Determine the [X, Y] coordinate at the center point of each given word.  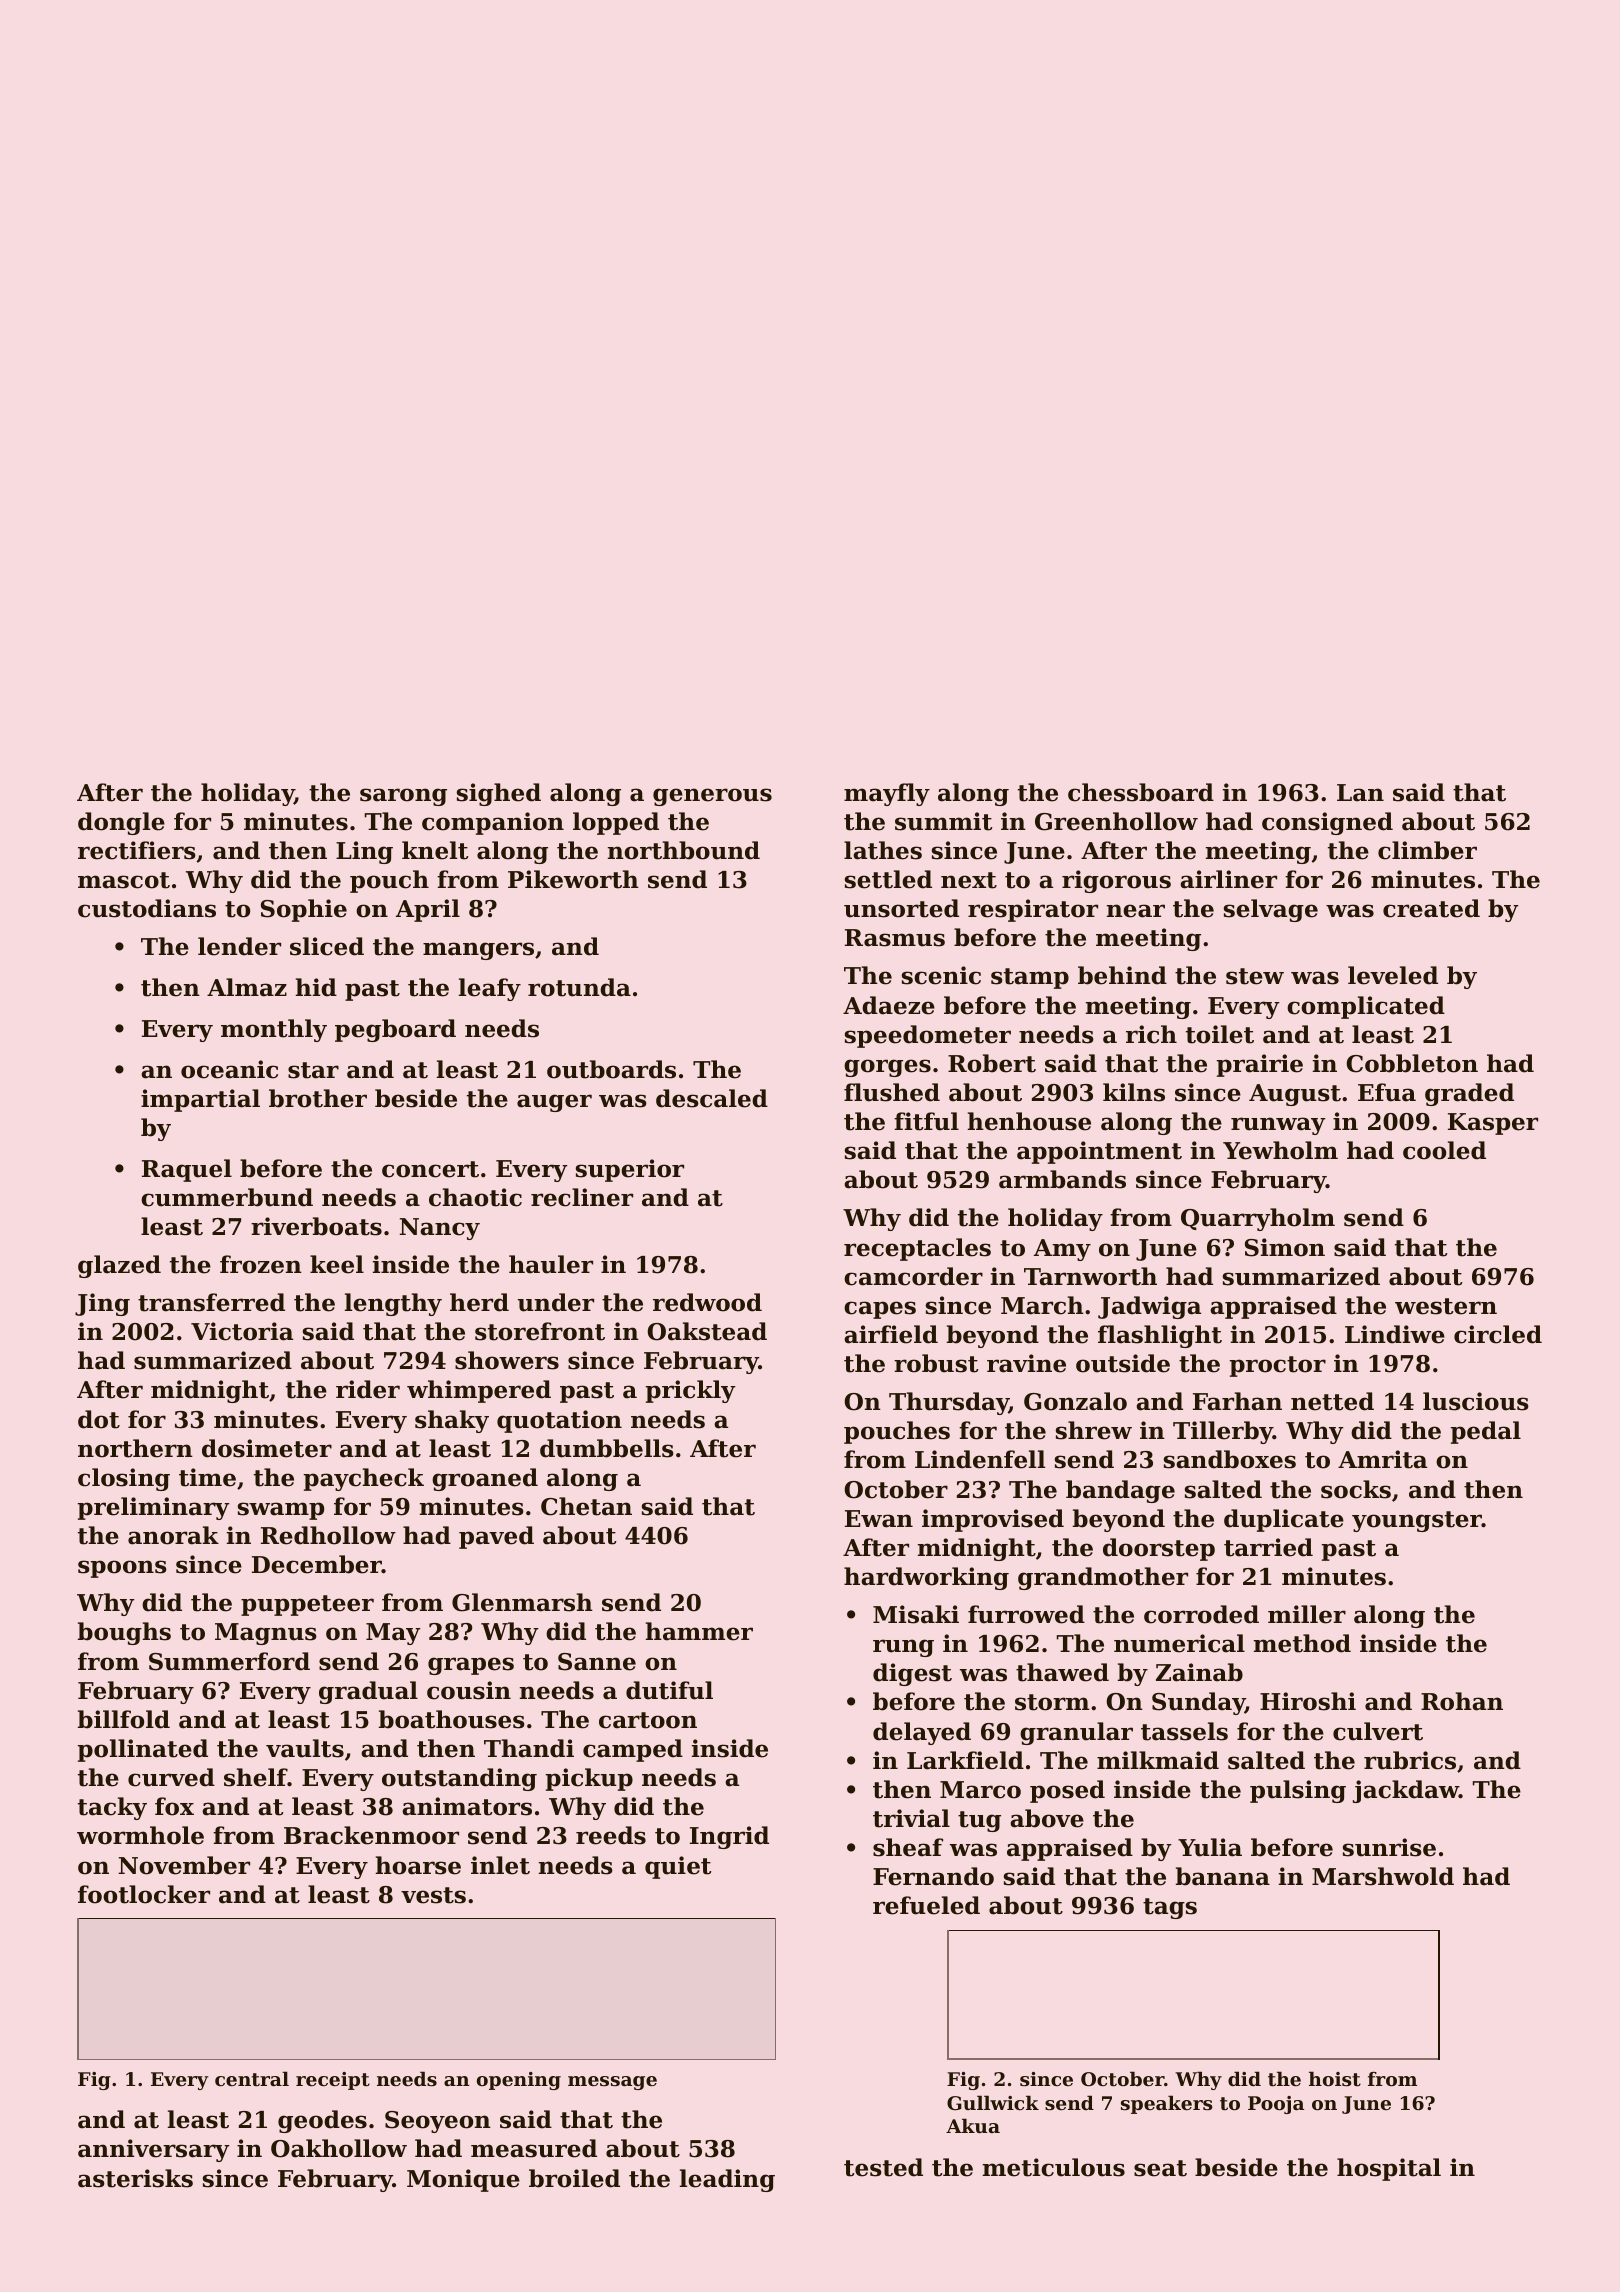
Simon [1285, 1247]
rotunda [579, 987]
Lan [1360, 793]
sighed [499, 794]
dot [99, 1419]
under [556, 1302]
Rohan [1462, 1701]
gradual [368, 1692]
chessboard [1141, 792]
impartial [200, 1100]
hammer [699, 1631]
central [252, 2079]
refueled [926, 1905]
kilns [1134, 1092]
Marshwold [1383, 1876]
